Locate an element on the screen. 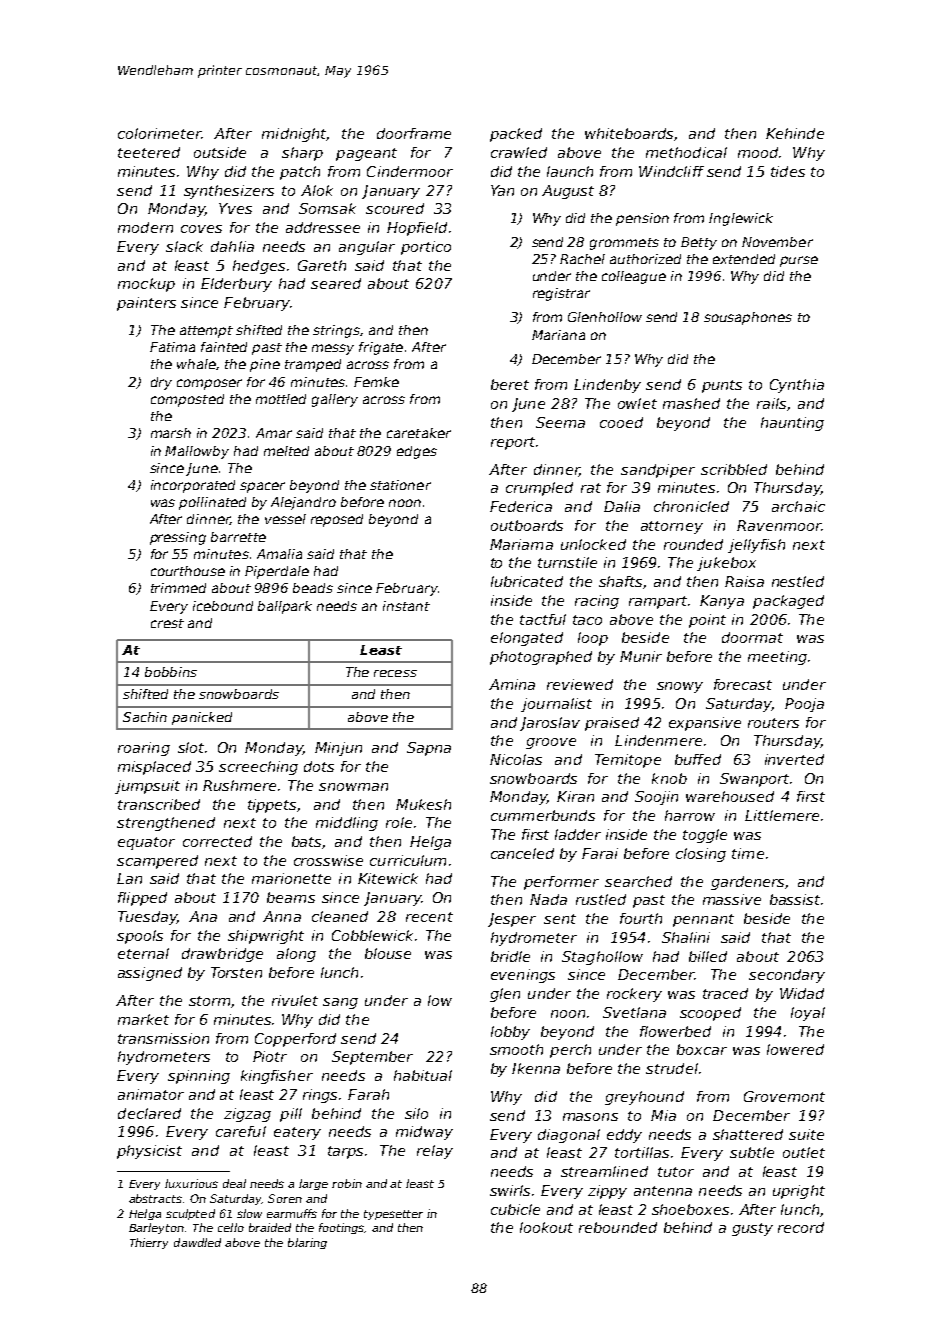  Torsten is located at coordinates (236, 972).
